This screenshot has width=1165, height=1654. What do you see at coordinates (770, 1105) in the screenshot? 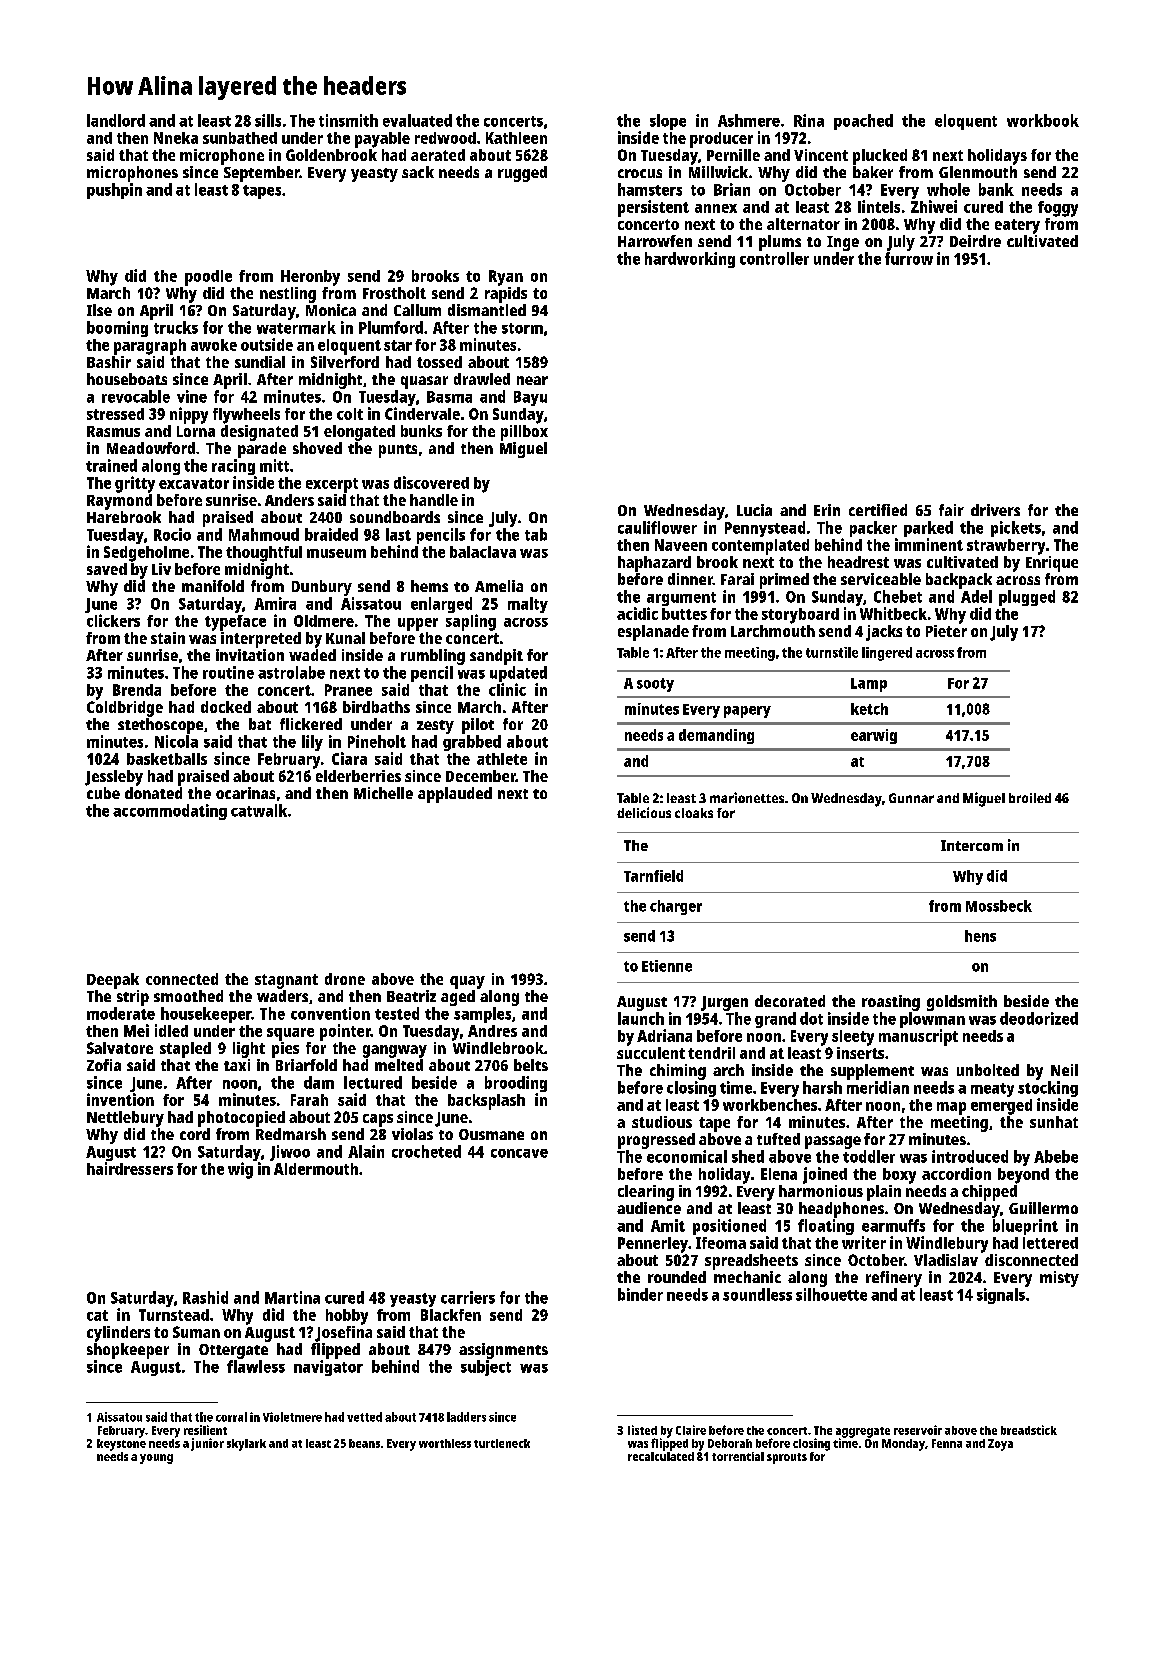
I see `workbenches` at bounding box center [770, 1105].
